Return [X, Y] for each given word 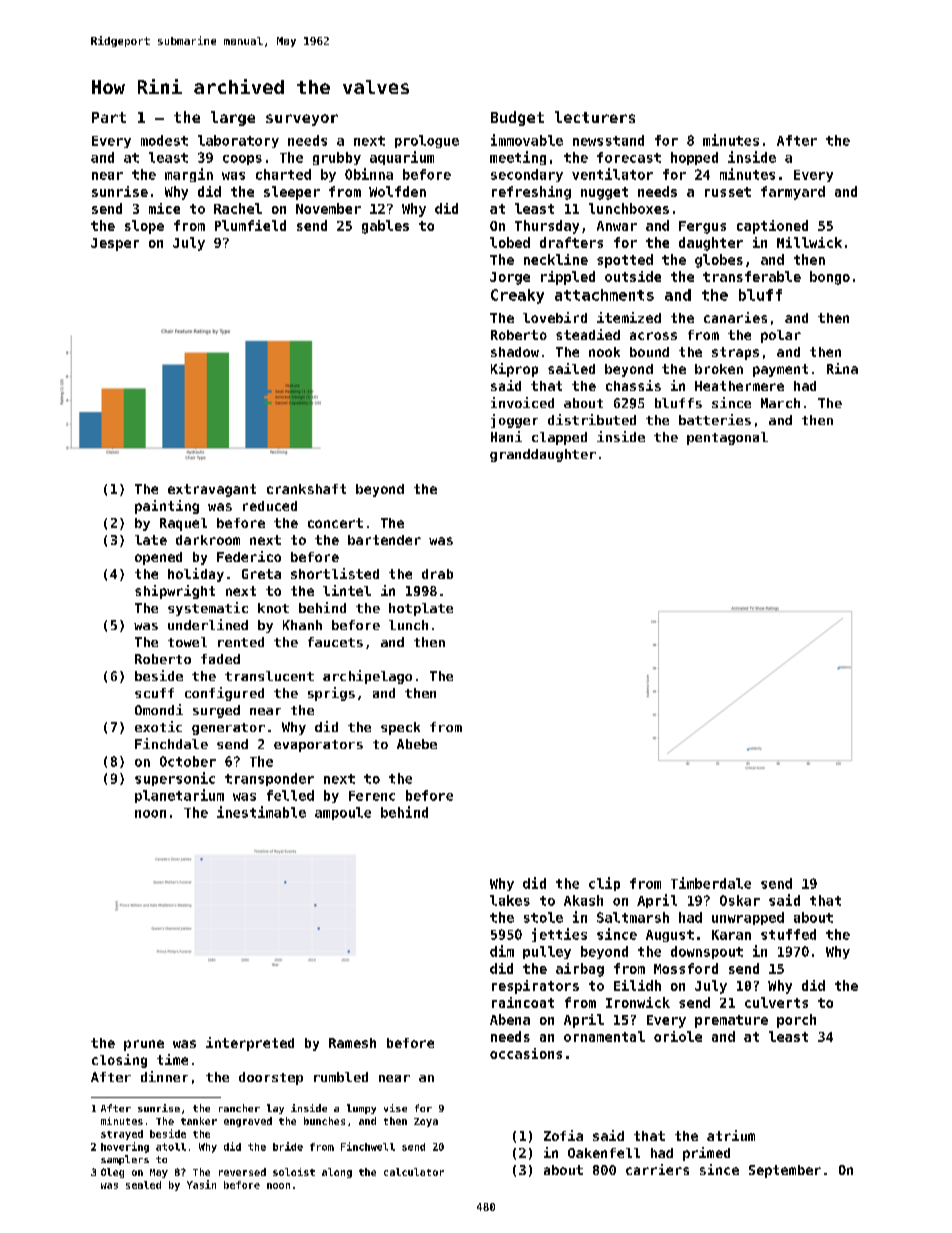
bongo [830, 278]
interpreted [250, 1044]
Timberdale [711, 883]
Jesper [115, 244]
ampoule [343, 813]
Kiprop [514, 370]
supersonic [175, 779]
